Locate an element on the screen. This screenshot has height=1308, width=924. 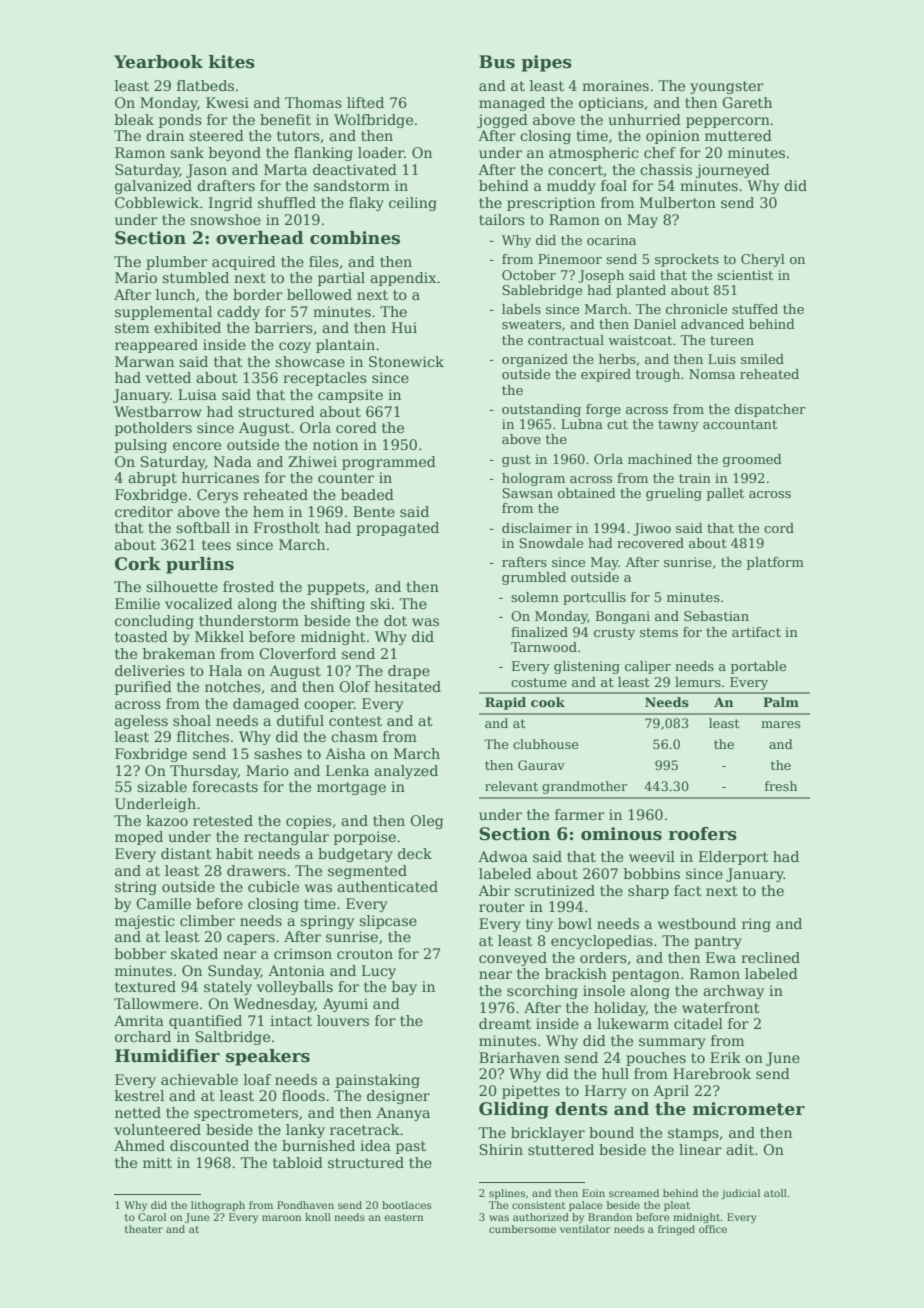
Yearbook is located at coordinates (158, 62).
